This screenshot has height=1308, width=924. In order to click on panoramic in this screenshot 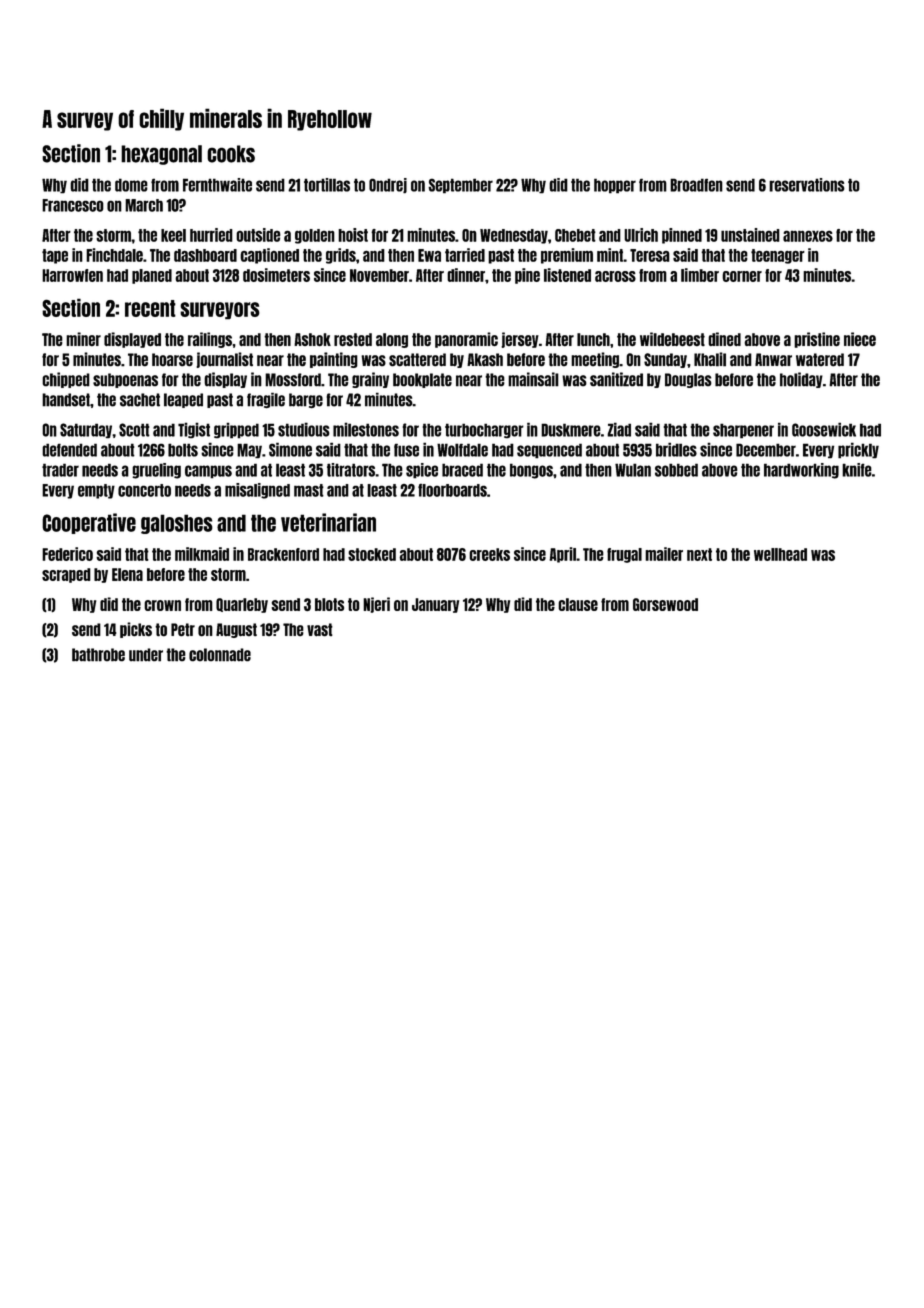, I will do `click(466, 340)`.
